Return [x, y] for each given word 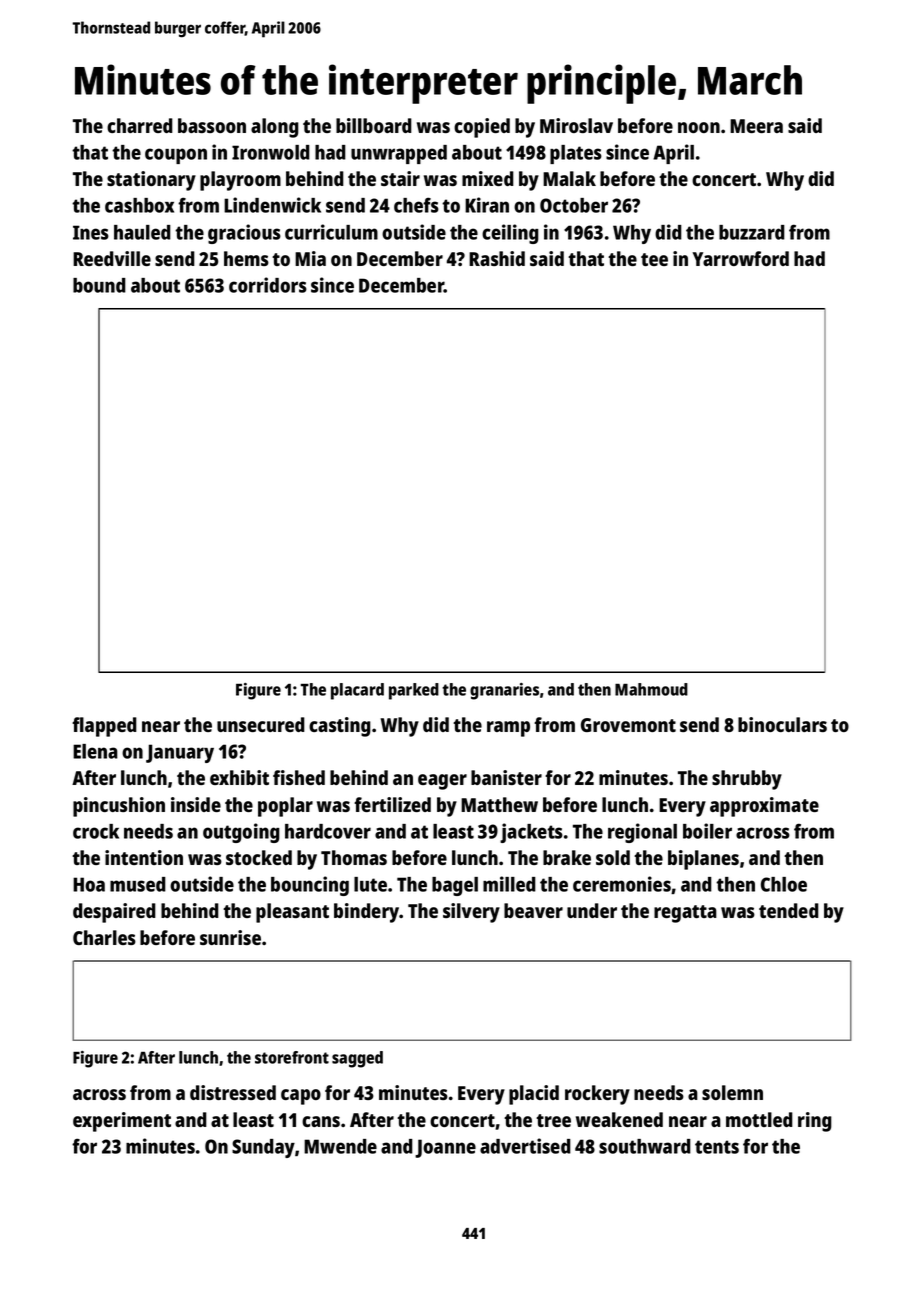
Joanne [445, 1148]
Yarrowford [740, 258]
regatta [685, 914]
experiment [122, 1122]
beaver [533, 910]
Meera [756, 126]
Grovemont [628, 725]
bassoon [212, 125]
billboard [374, 125]
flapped [104, 727]
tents [717, 1147]
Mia [310, 258]
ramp [508, 729]
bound [99, 285]
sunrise [230, 937]
